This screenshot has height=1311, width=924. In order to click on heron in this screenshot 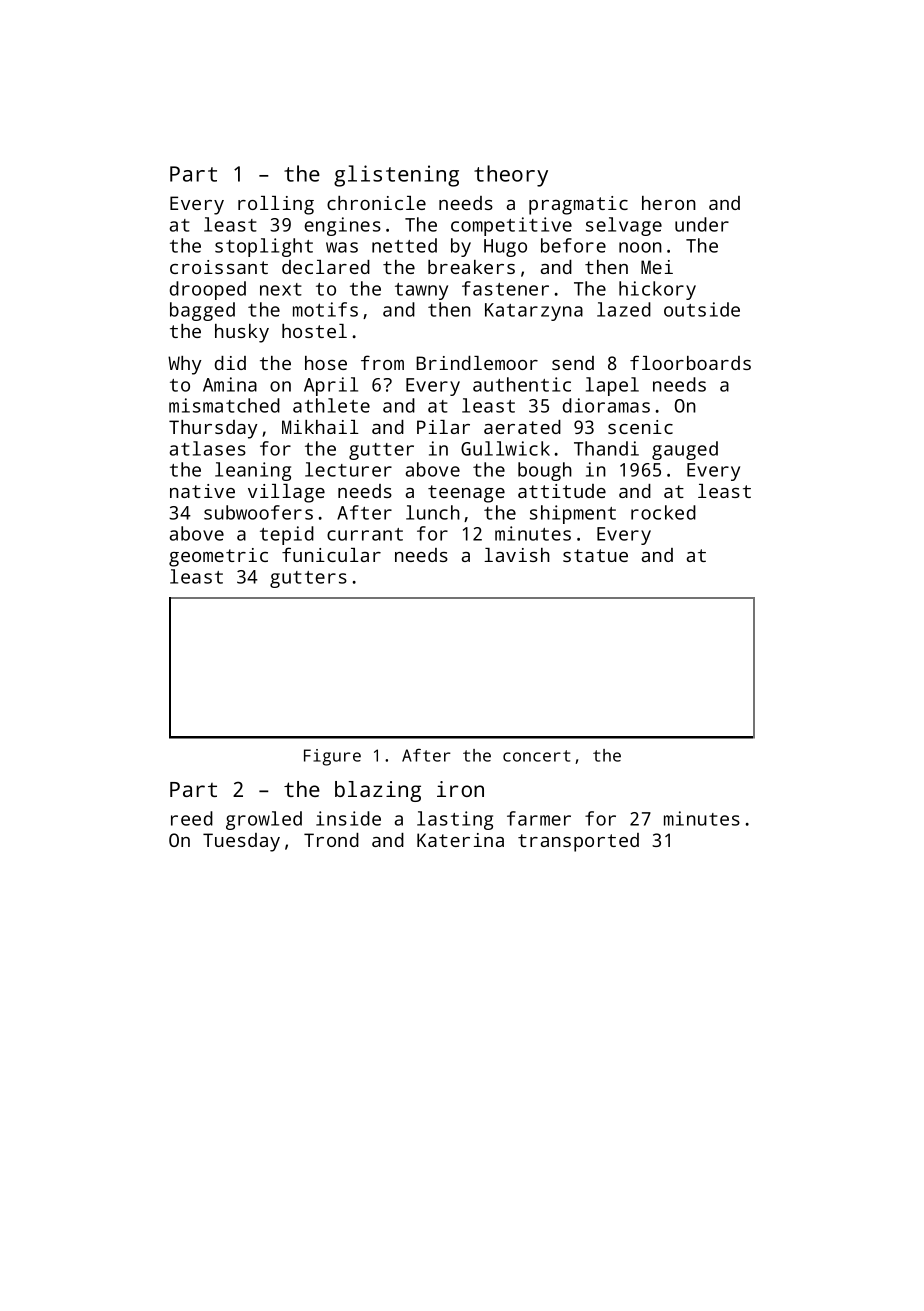, I will do `click(669, 203)`.
